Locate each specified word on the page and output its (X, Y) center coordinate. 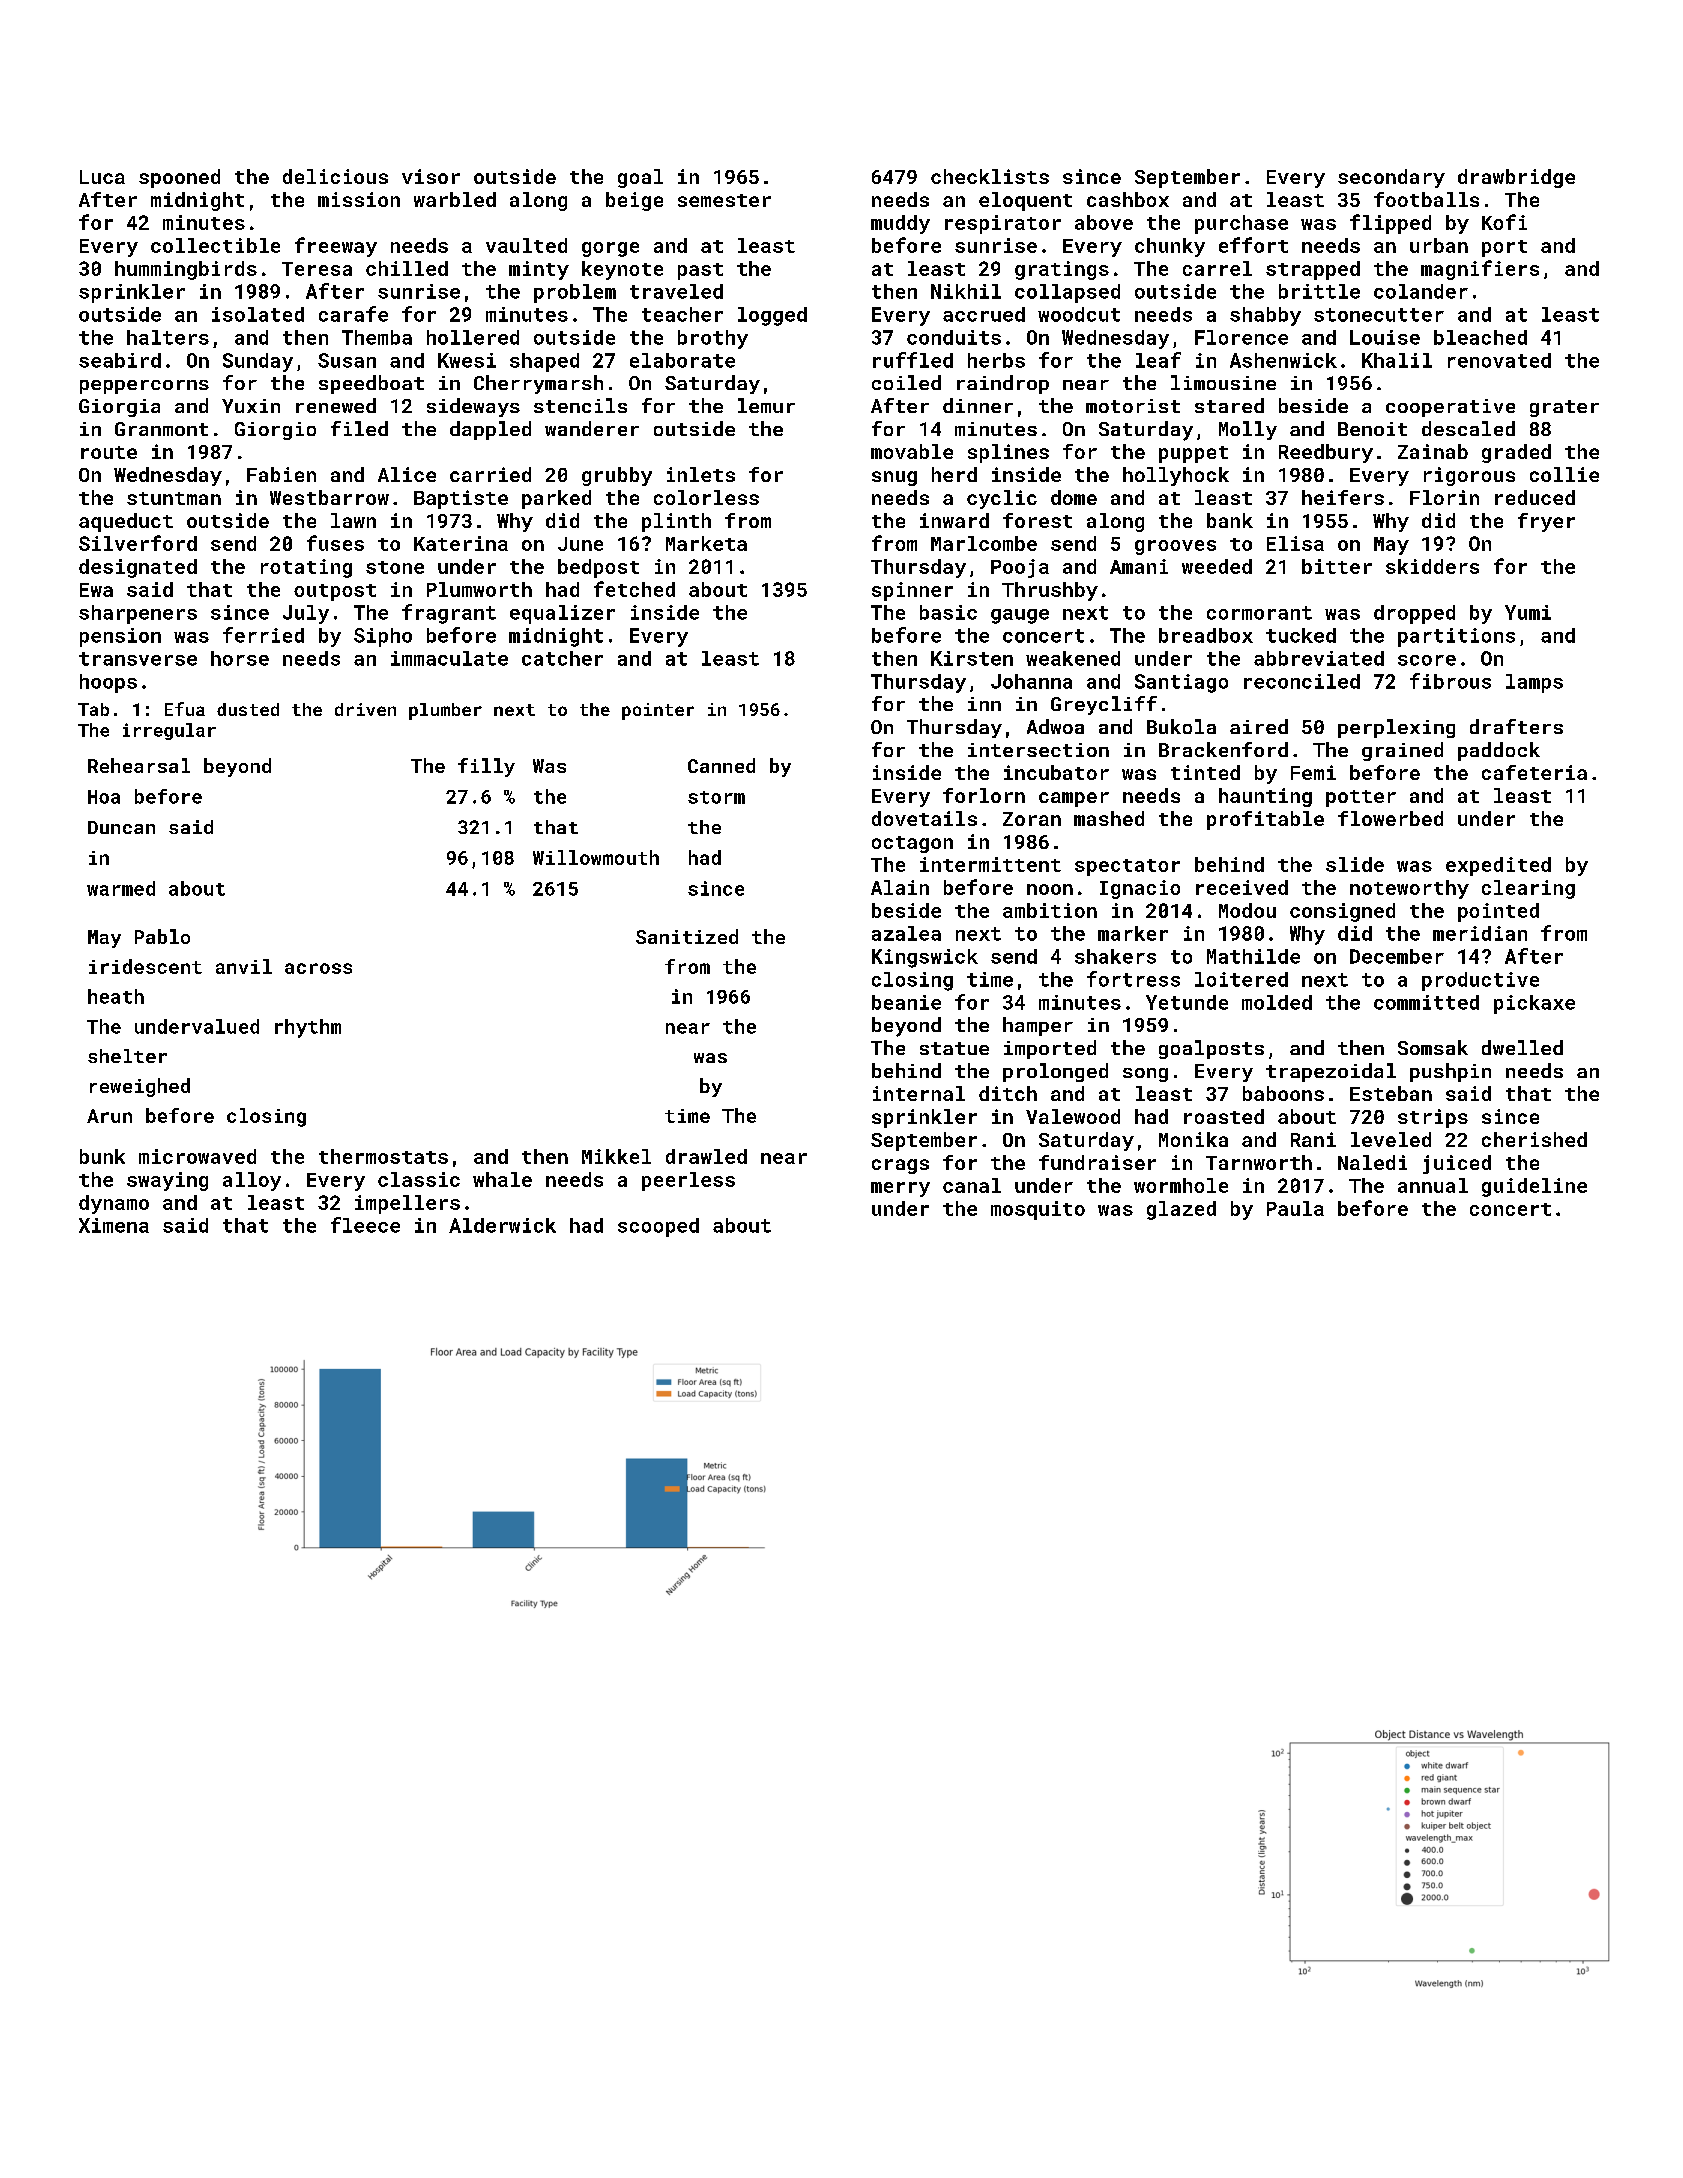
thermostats (383, 1156)
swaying (167, 1181)
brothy (713, 339)
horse (240, 658)
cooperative (1450, 408)
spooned (179, 178)
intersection (1038, 750)
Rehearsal (139, 765)
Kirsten (972, 658)
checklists (990, 176)
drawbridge (1516, 178)
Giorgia (119, 408)
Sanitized (687, 936)
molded (1277, 1002)
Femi (1313, 772)
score (1427, 660)
